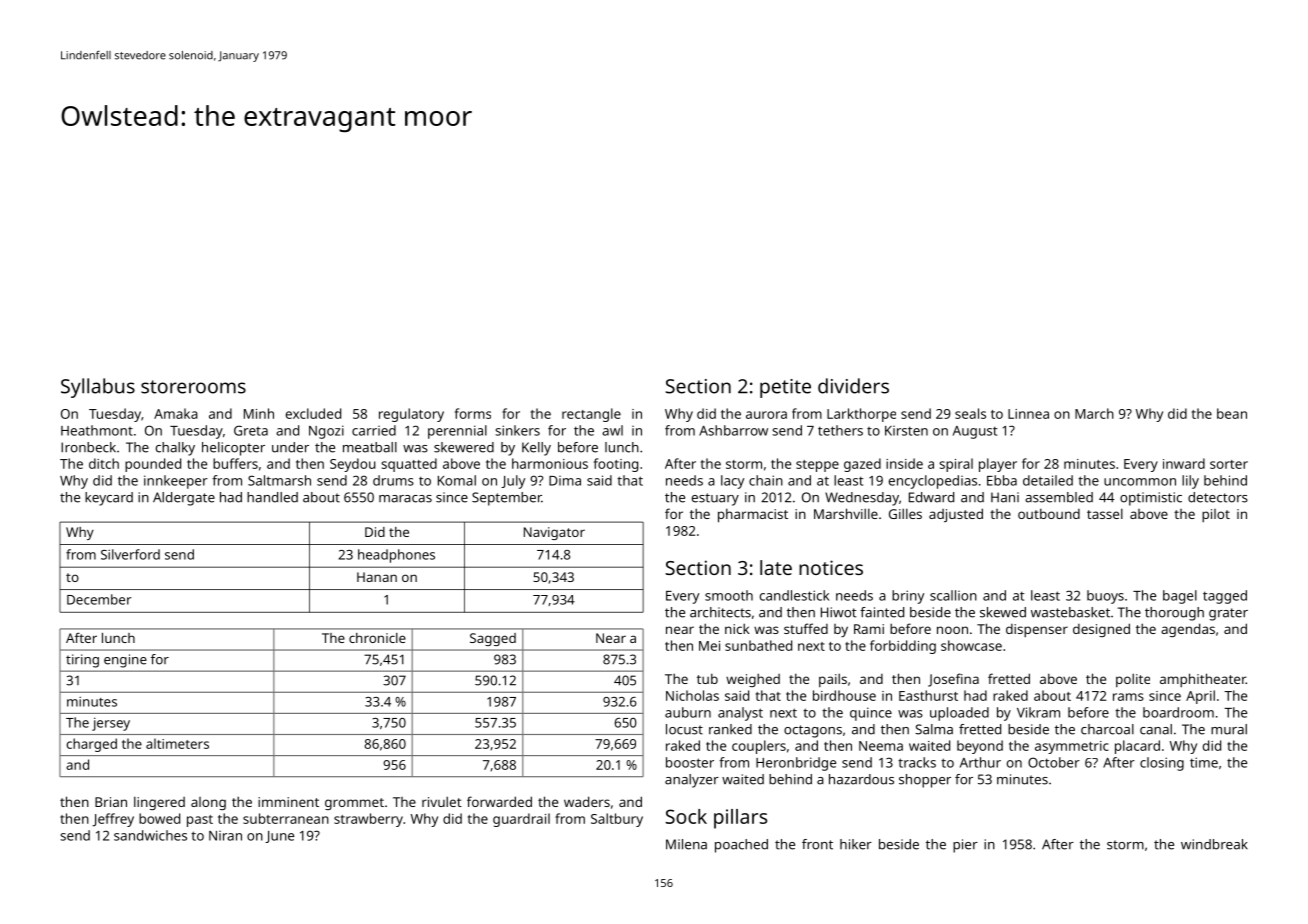 The image size is (1308, 924). I want to click on Navigator, so click(554, 533).
